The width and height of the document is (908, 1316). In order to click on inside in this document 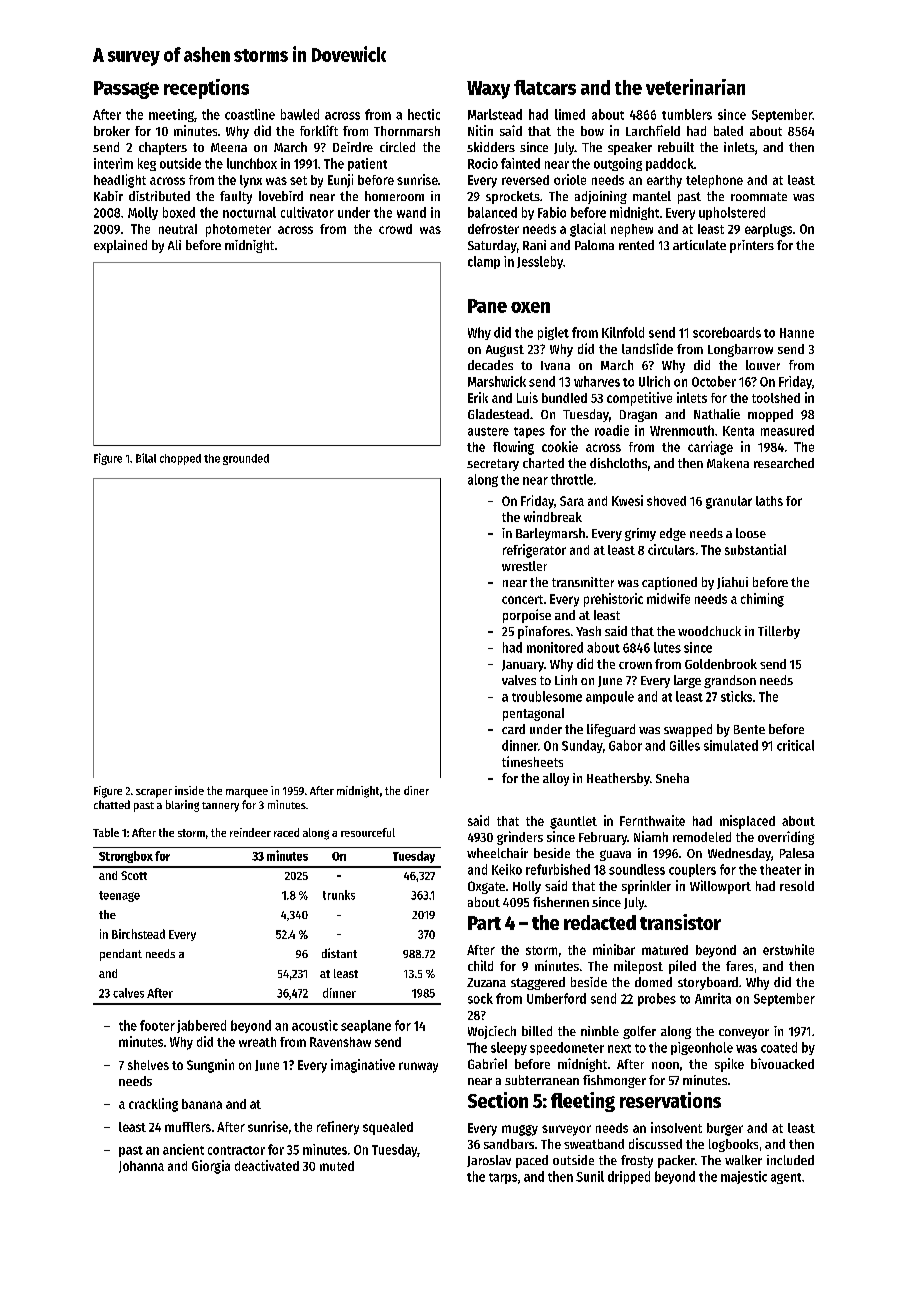, I will do `click(189, 790)`.
